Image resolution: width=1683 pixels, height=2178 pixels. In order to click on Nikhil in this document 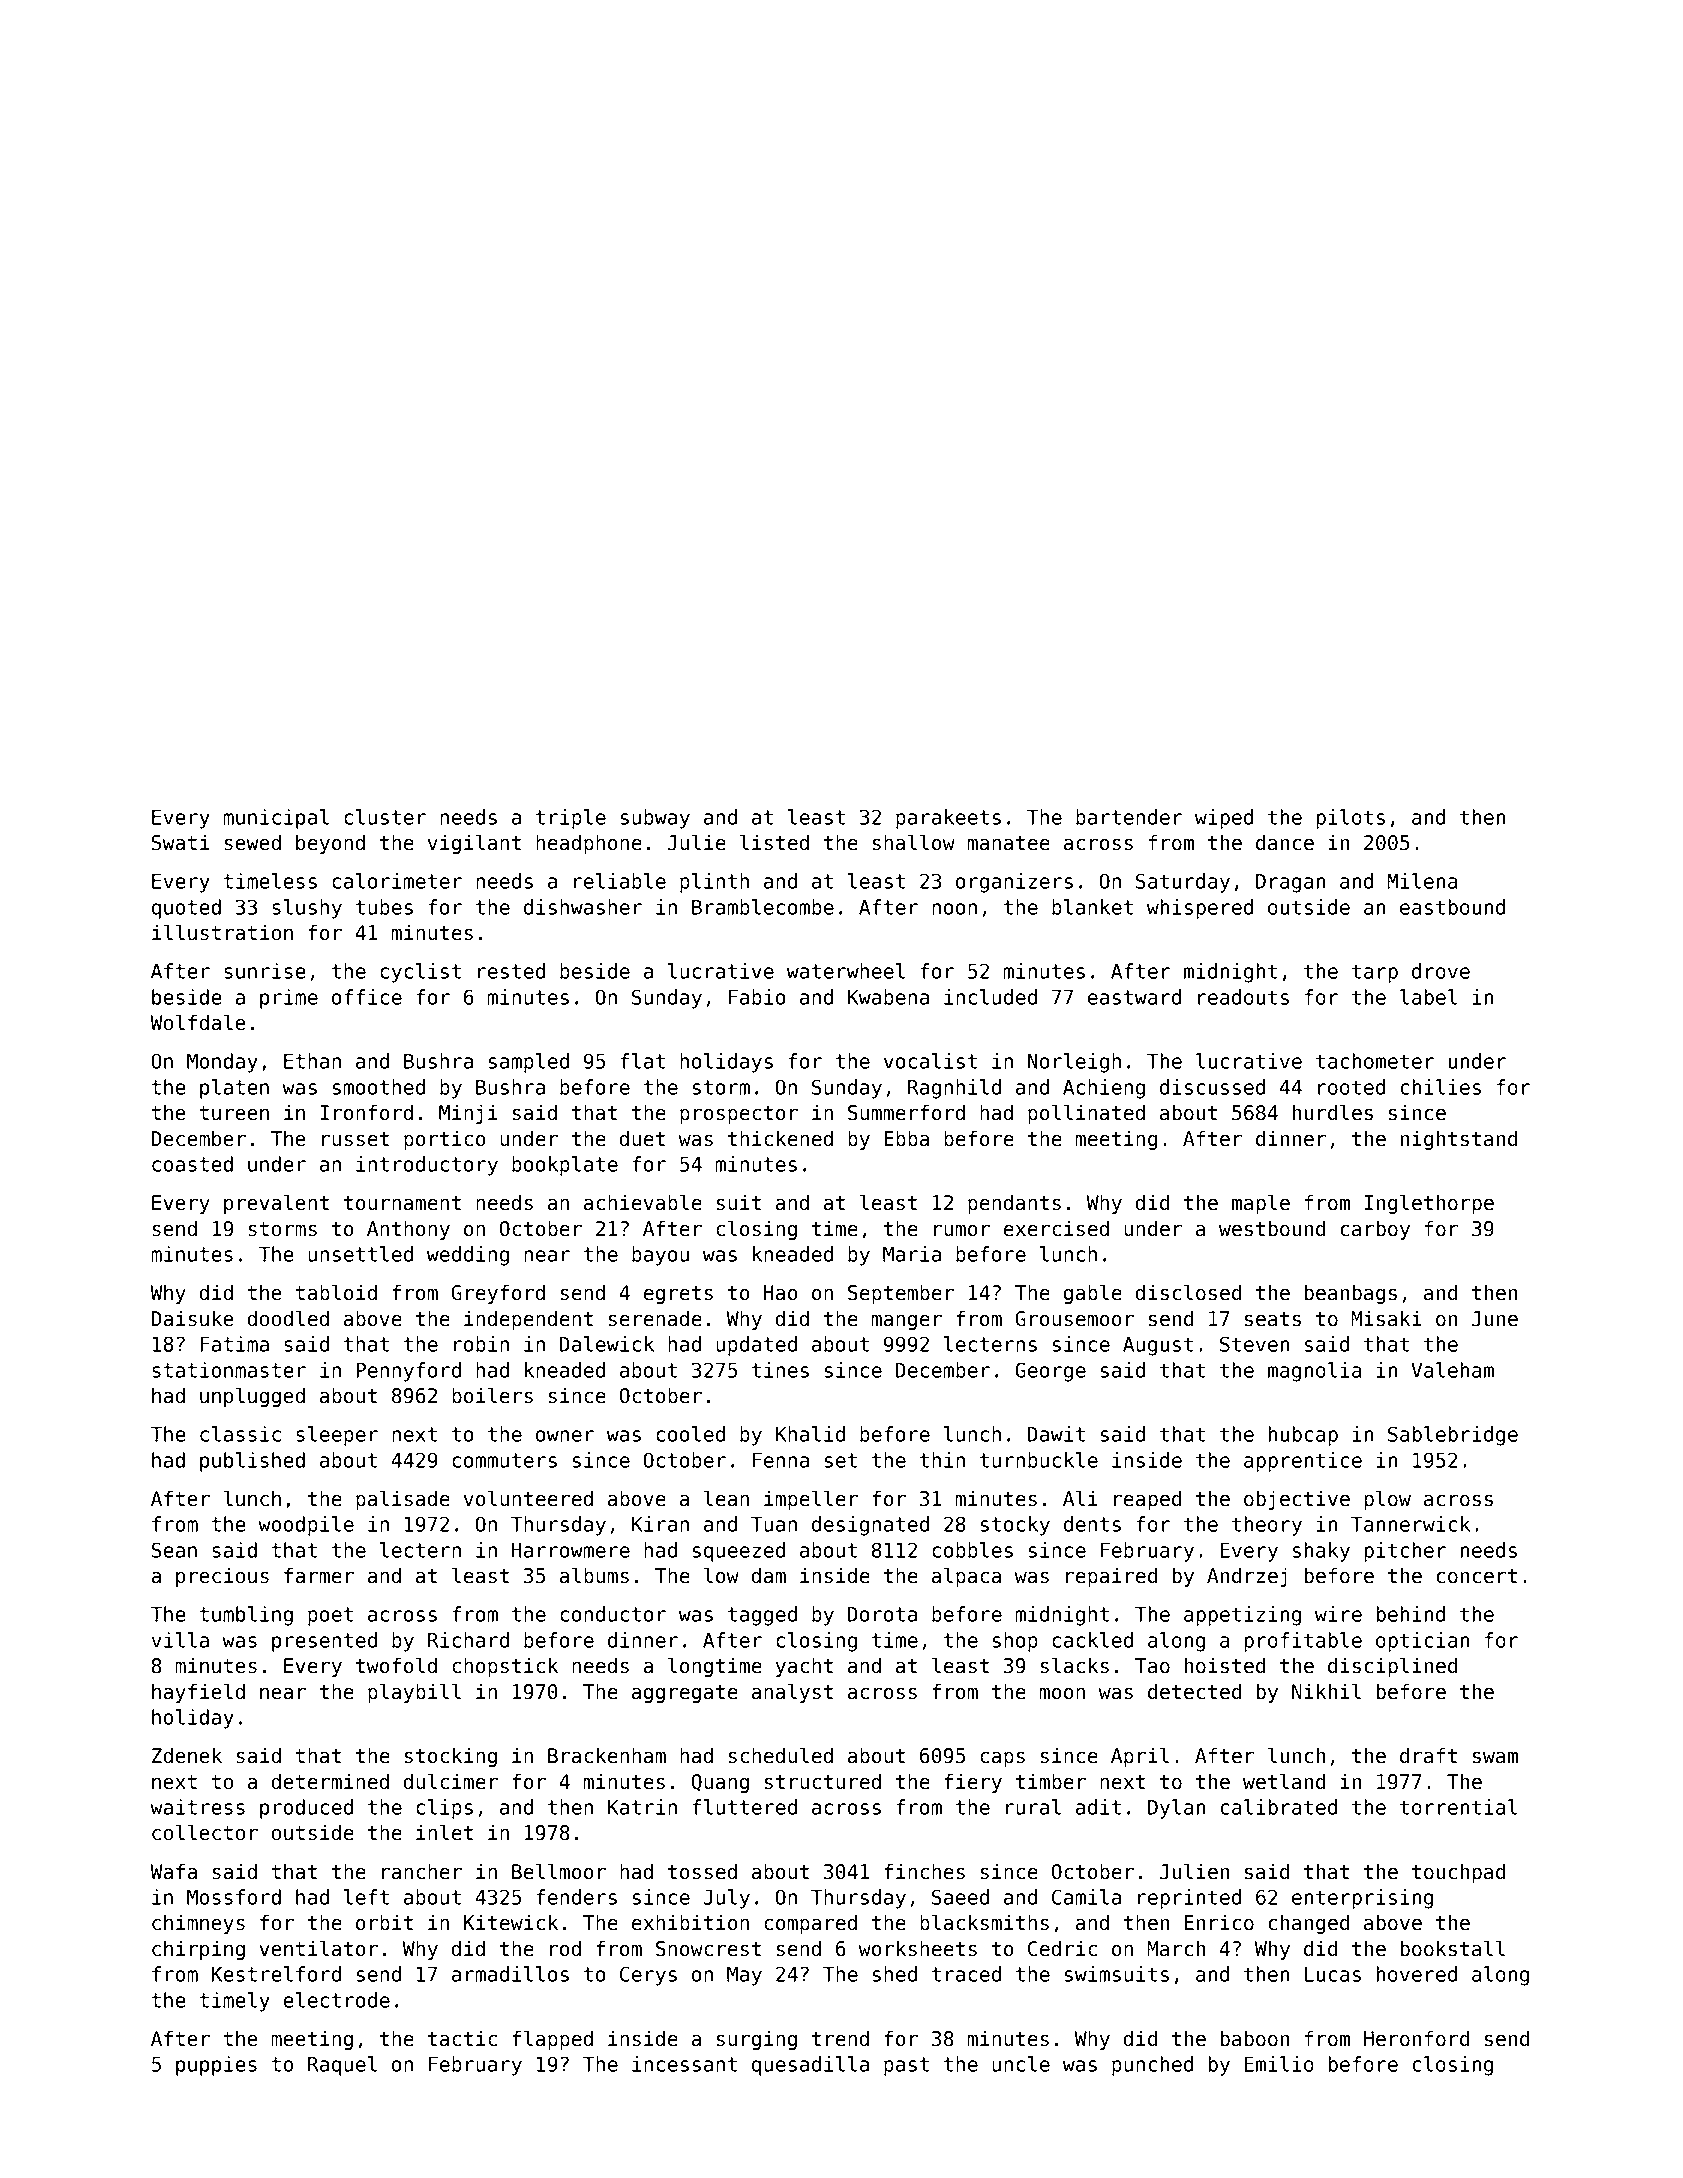, I will do `click(1326, 1691)`.
